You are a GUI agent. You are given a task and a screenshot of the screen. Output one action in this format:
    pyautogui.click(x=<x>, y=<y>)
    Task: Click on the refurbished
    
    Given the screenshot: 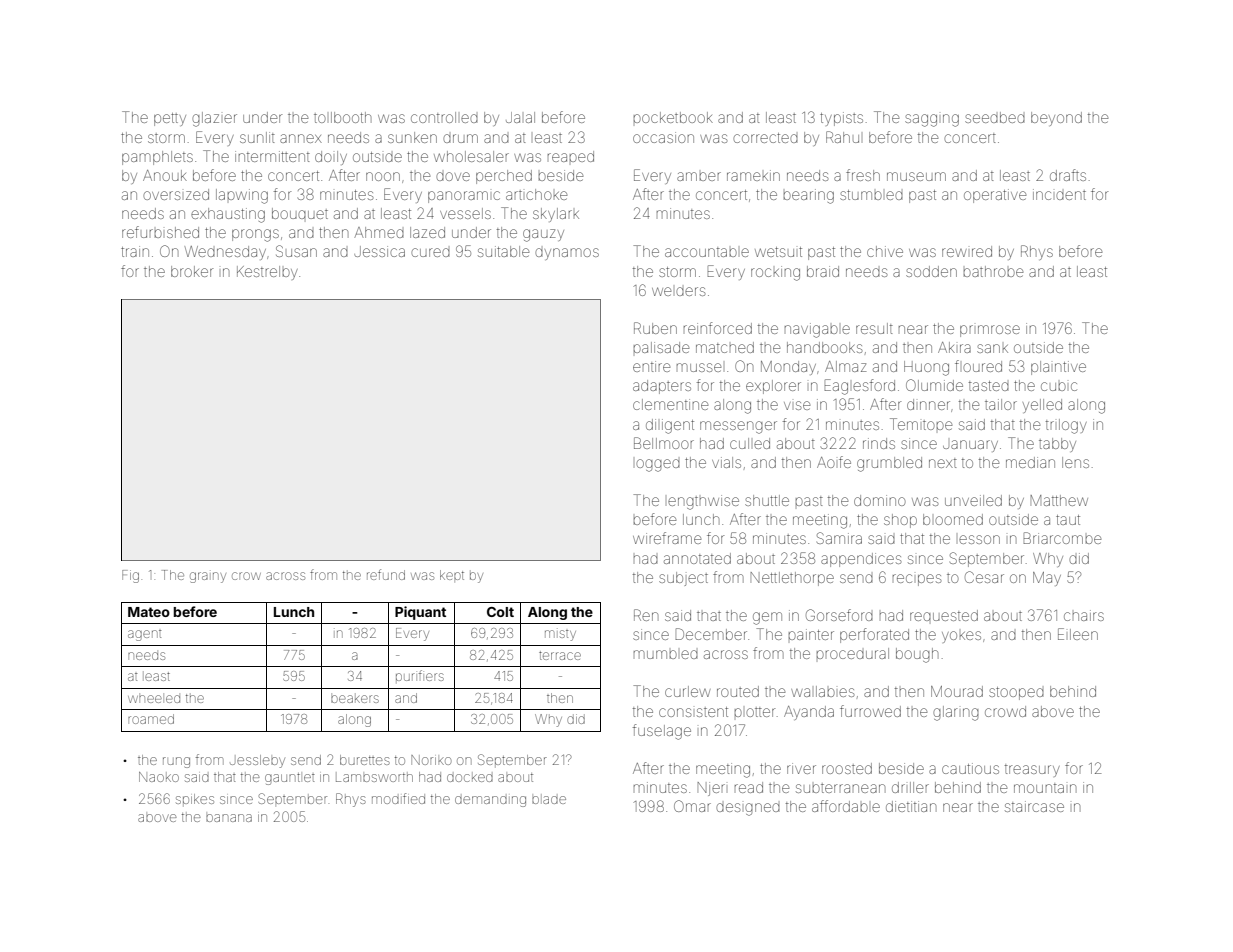 What is the action you would take?
    pyautogui.click(x=160, y=232)
